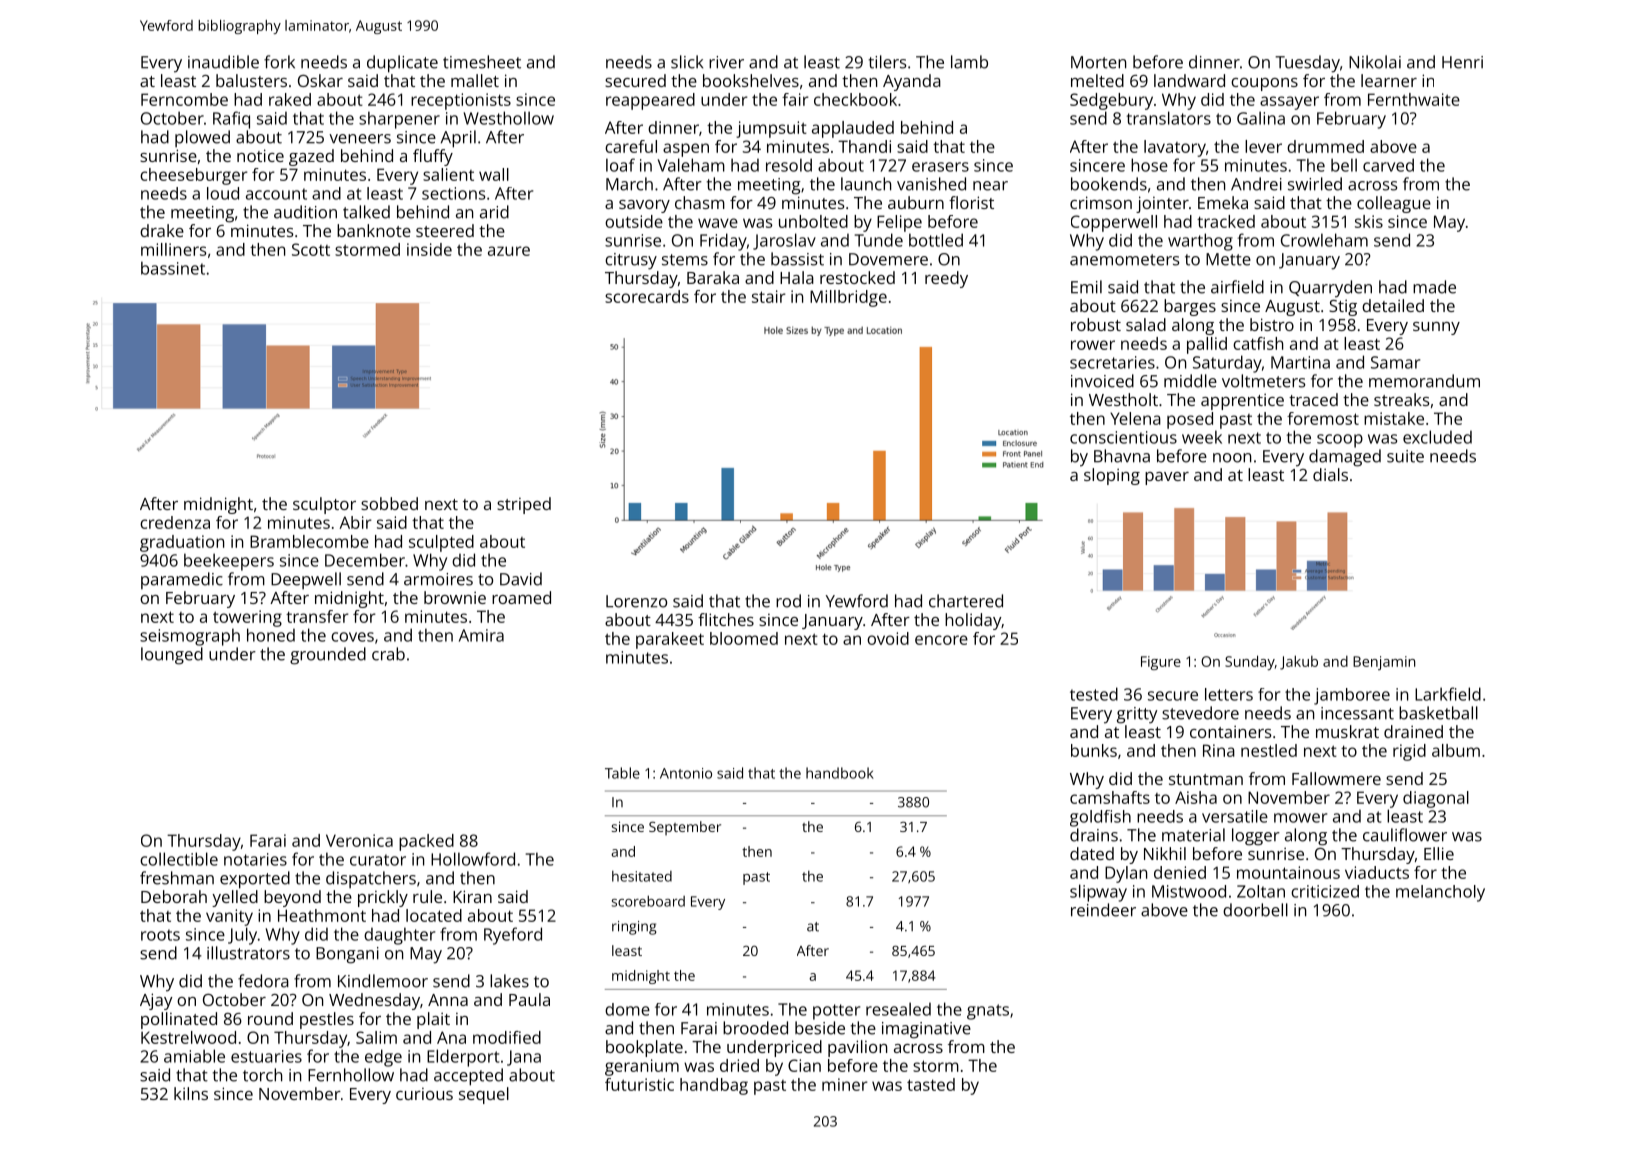 This document has height=1150, width=1626. I want to click on azure, so click(509, 251).
